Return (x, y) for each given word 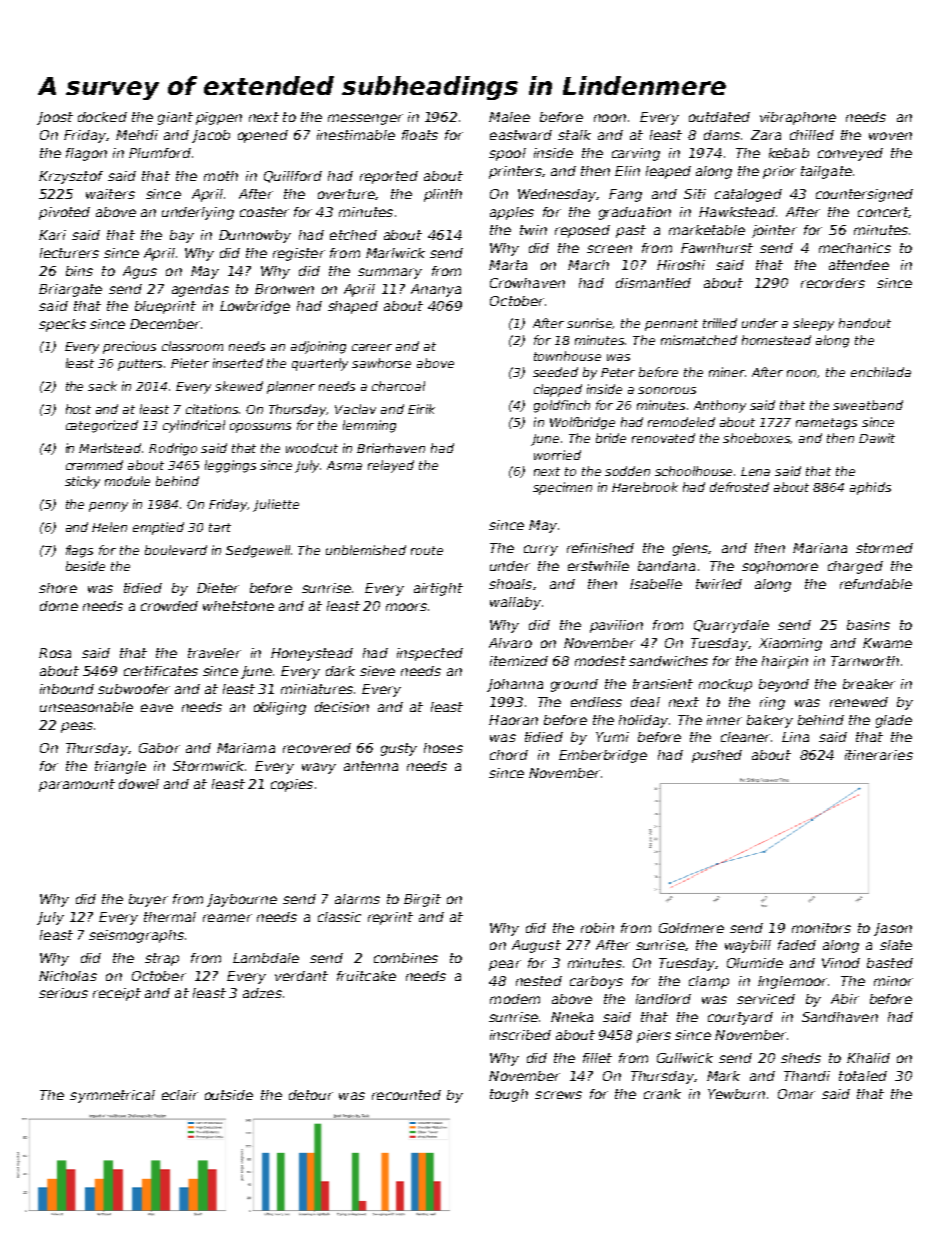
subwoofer (134, 689)
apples (512, 213)
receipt (117, 994)
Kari (52, 235)
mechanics (855, 248)
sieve (377, 671)
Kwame (887, 643)
